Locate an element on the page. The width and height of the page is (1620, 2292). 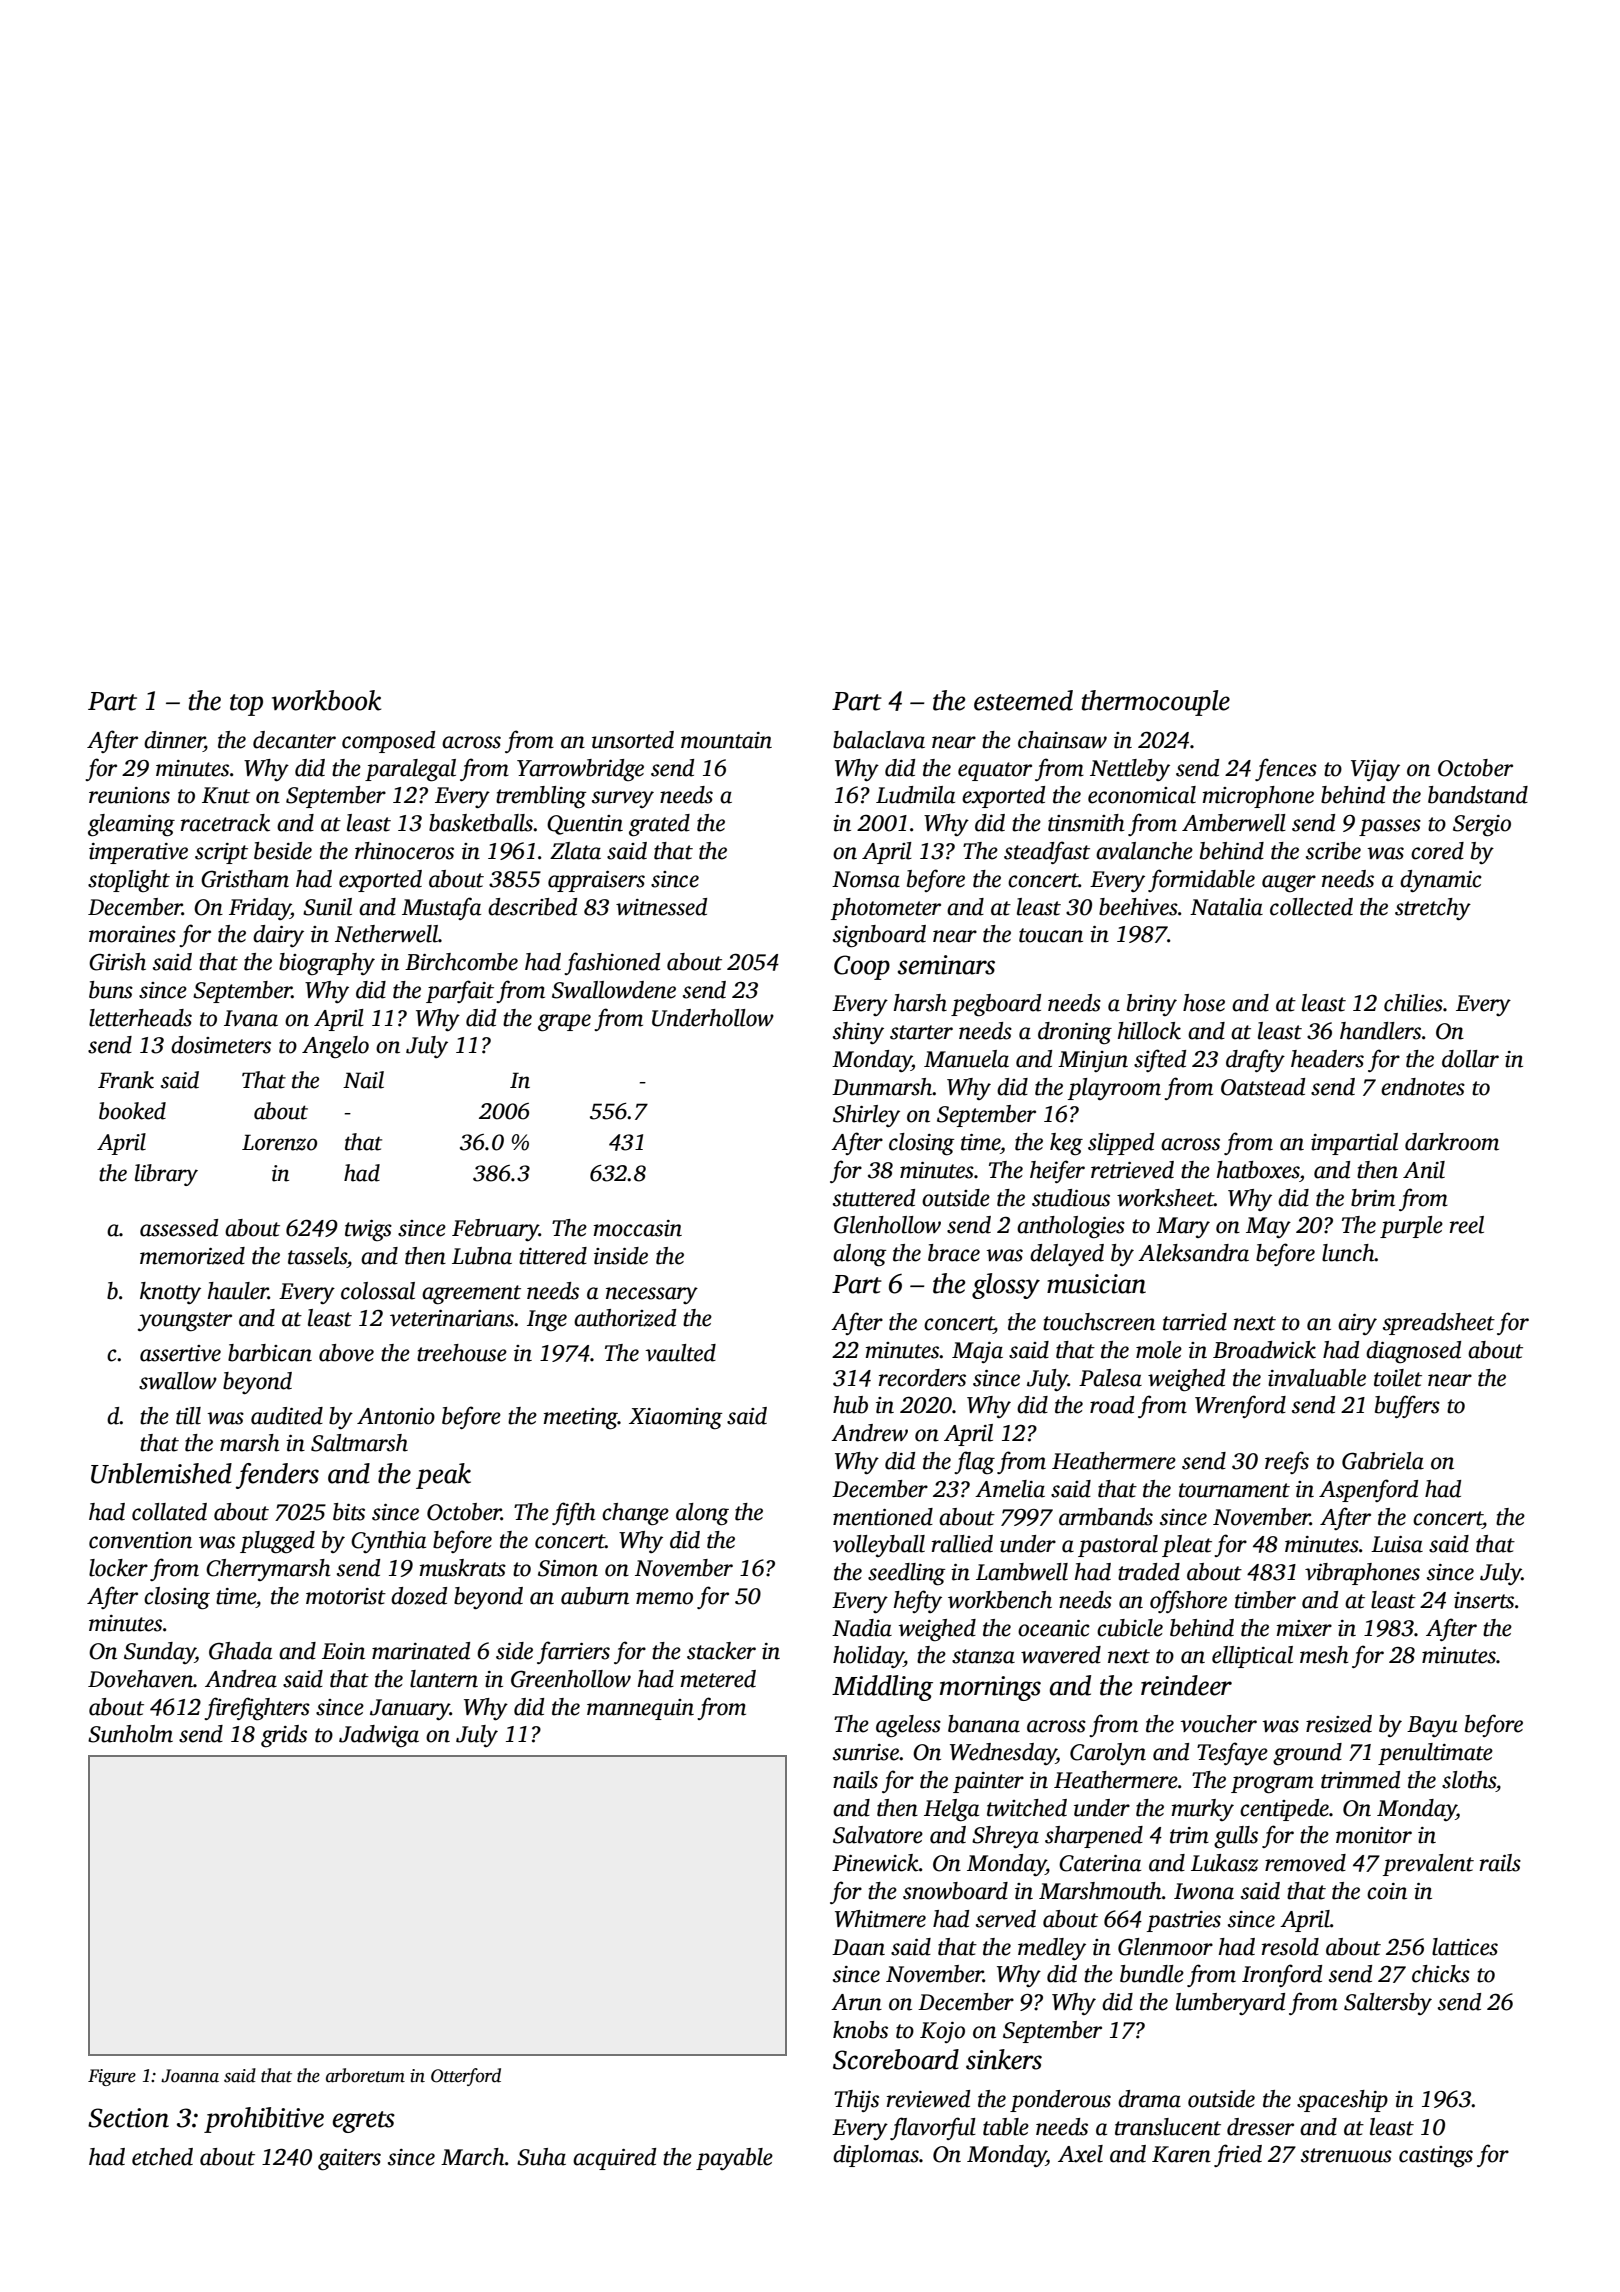
Natalia is located at coordinates (1226, 907).
